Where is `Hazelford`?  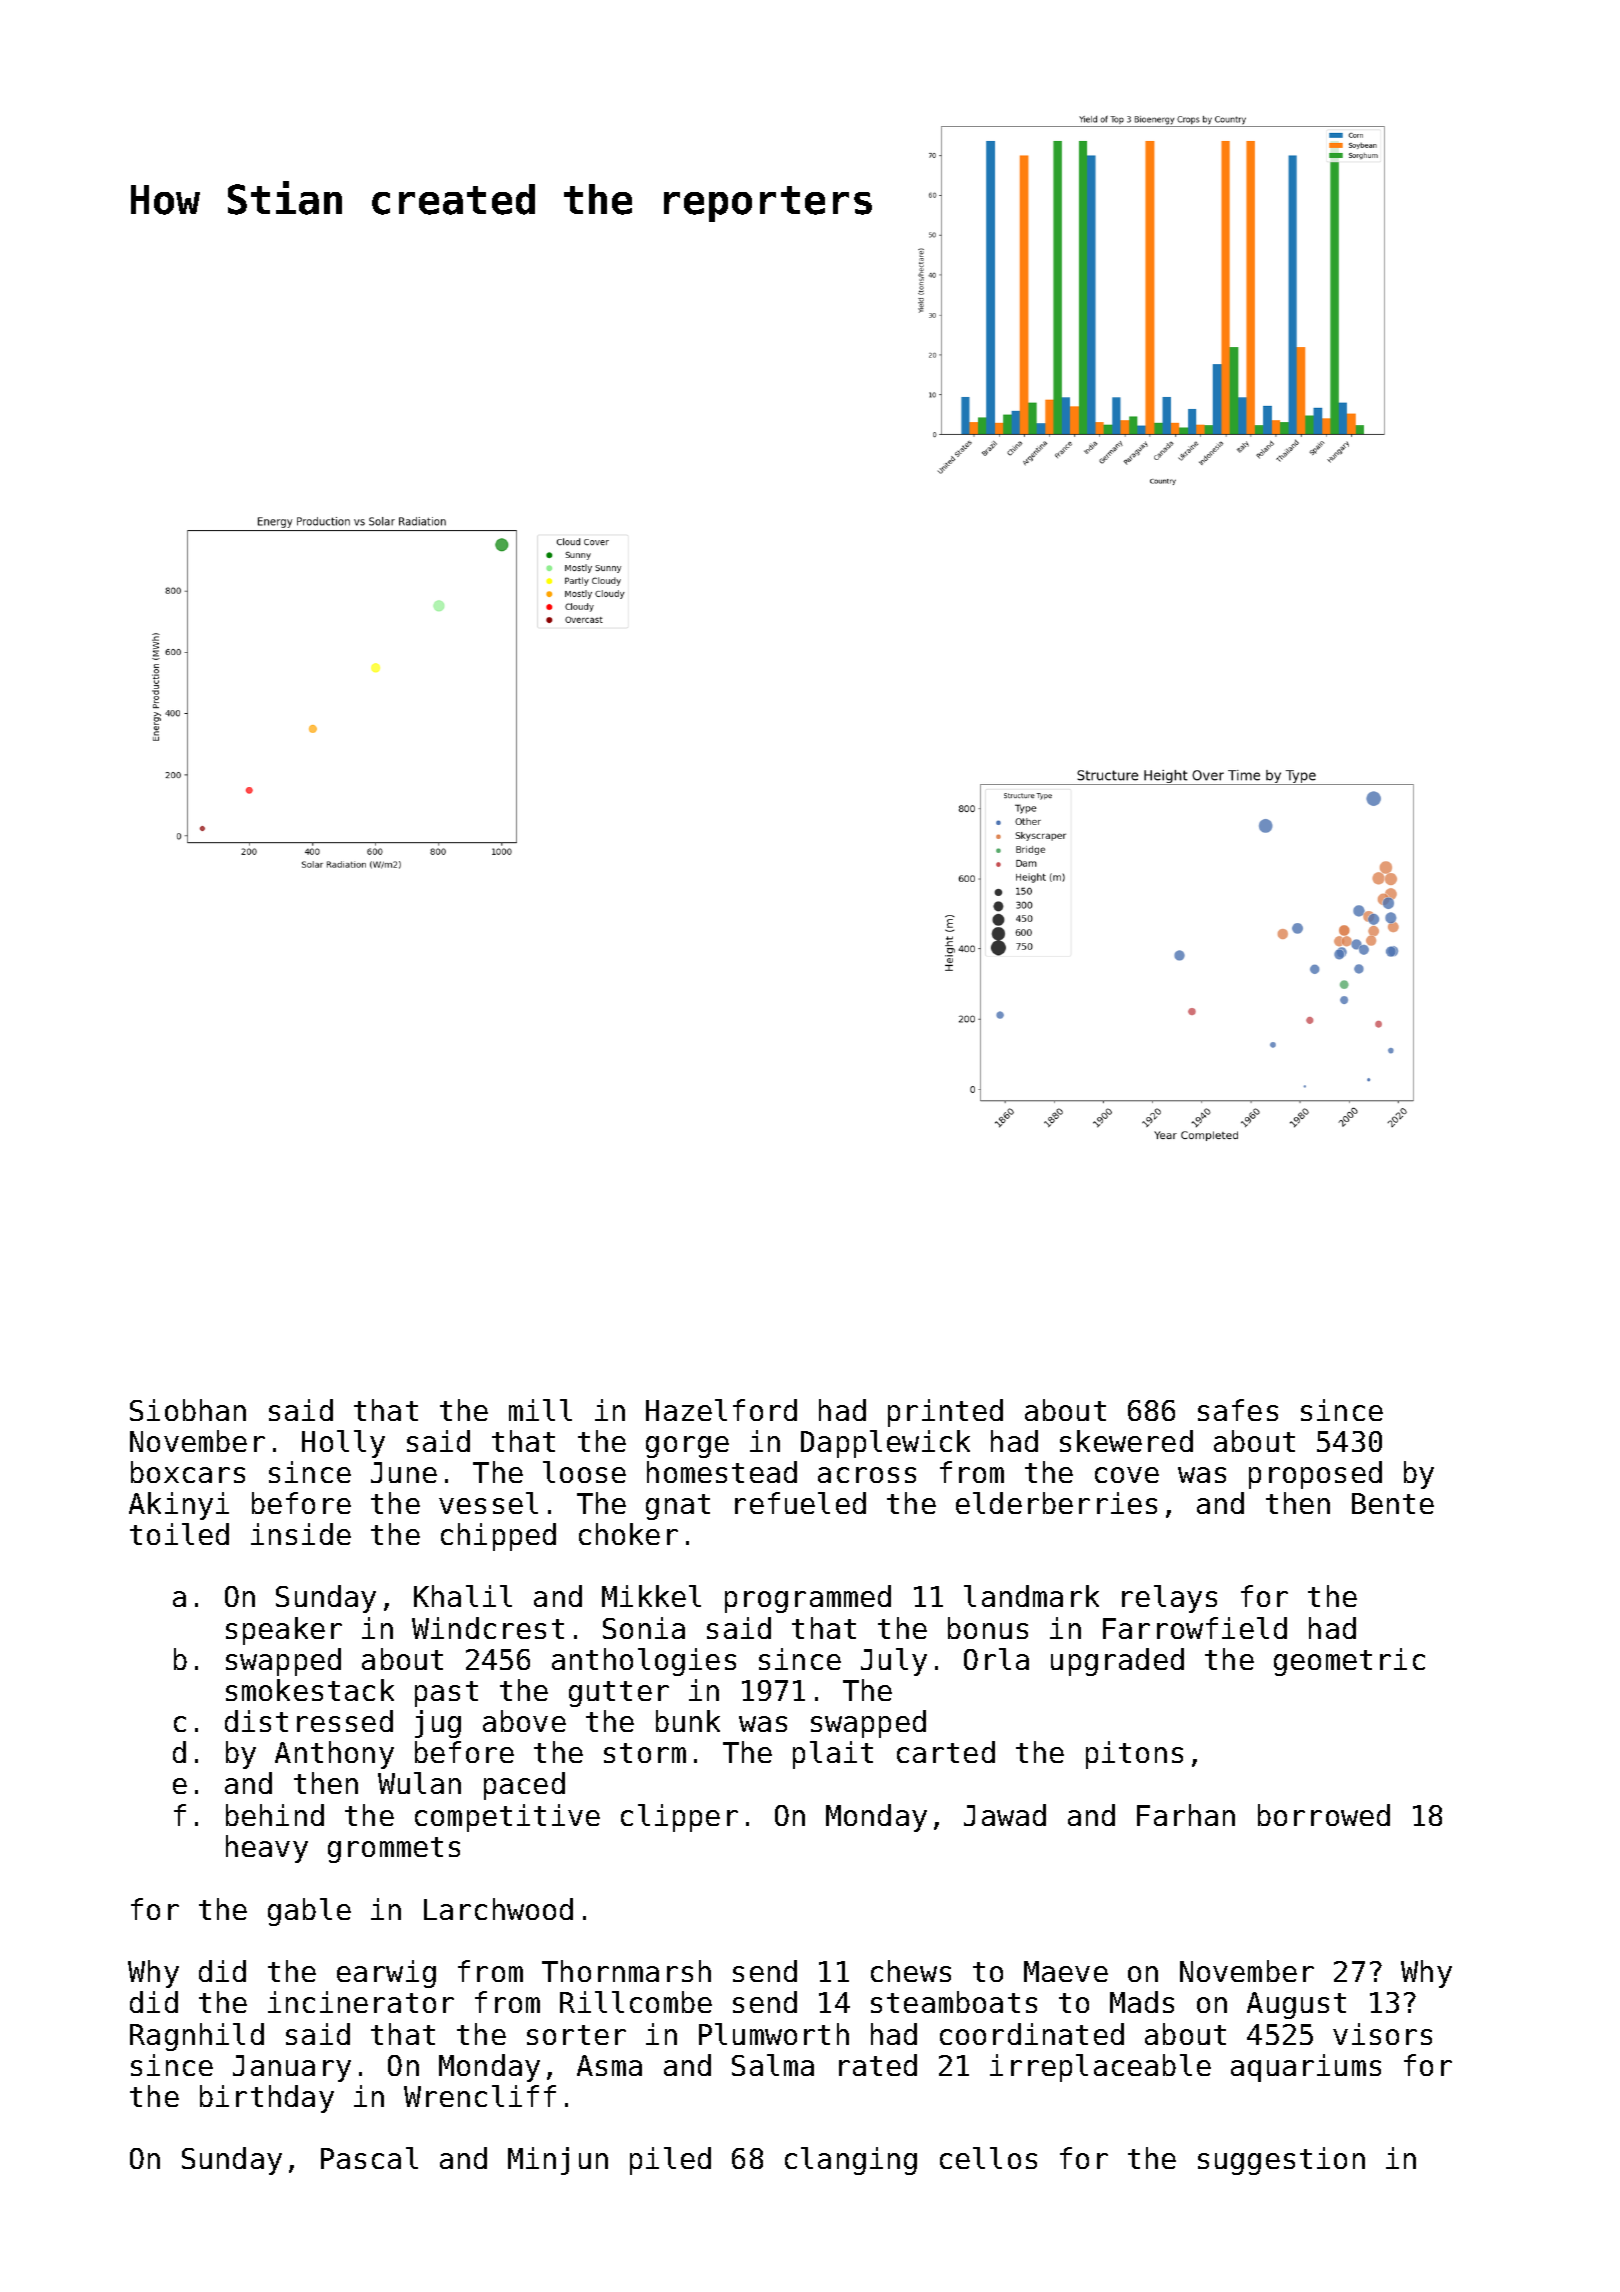
Hazelford is located at coordinates (721, 1410).
